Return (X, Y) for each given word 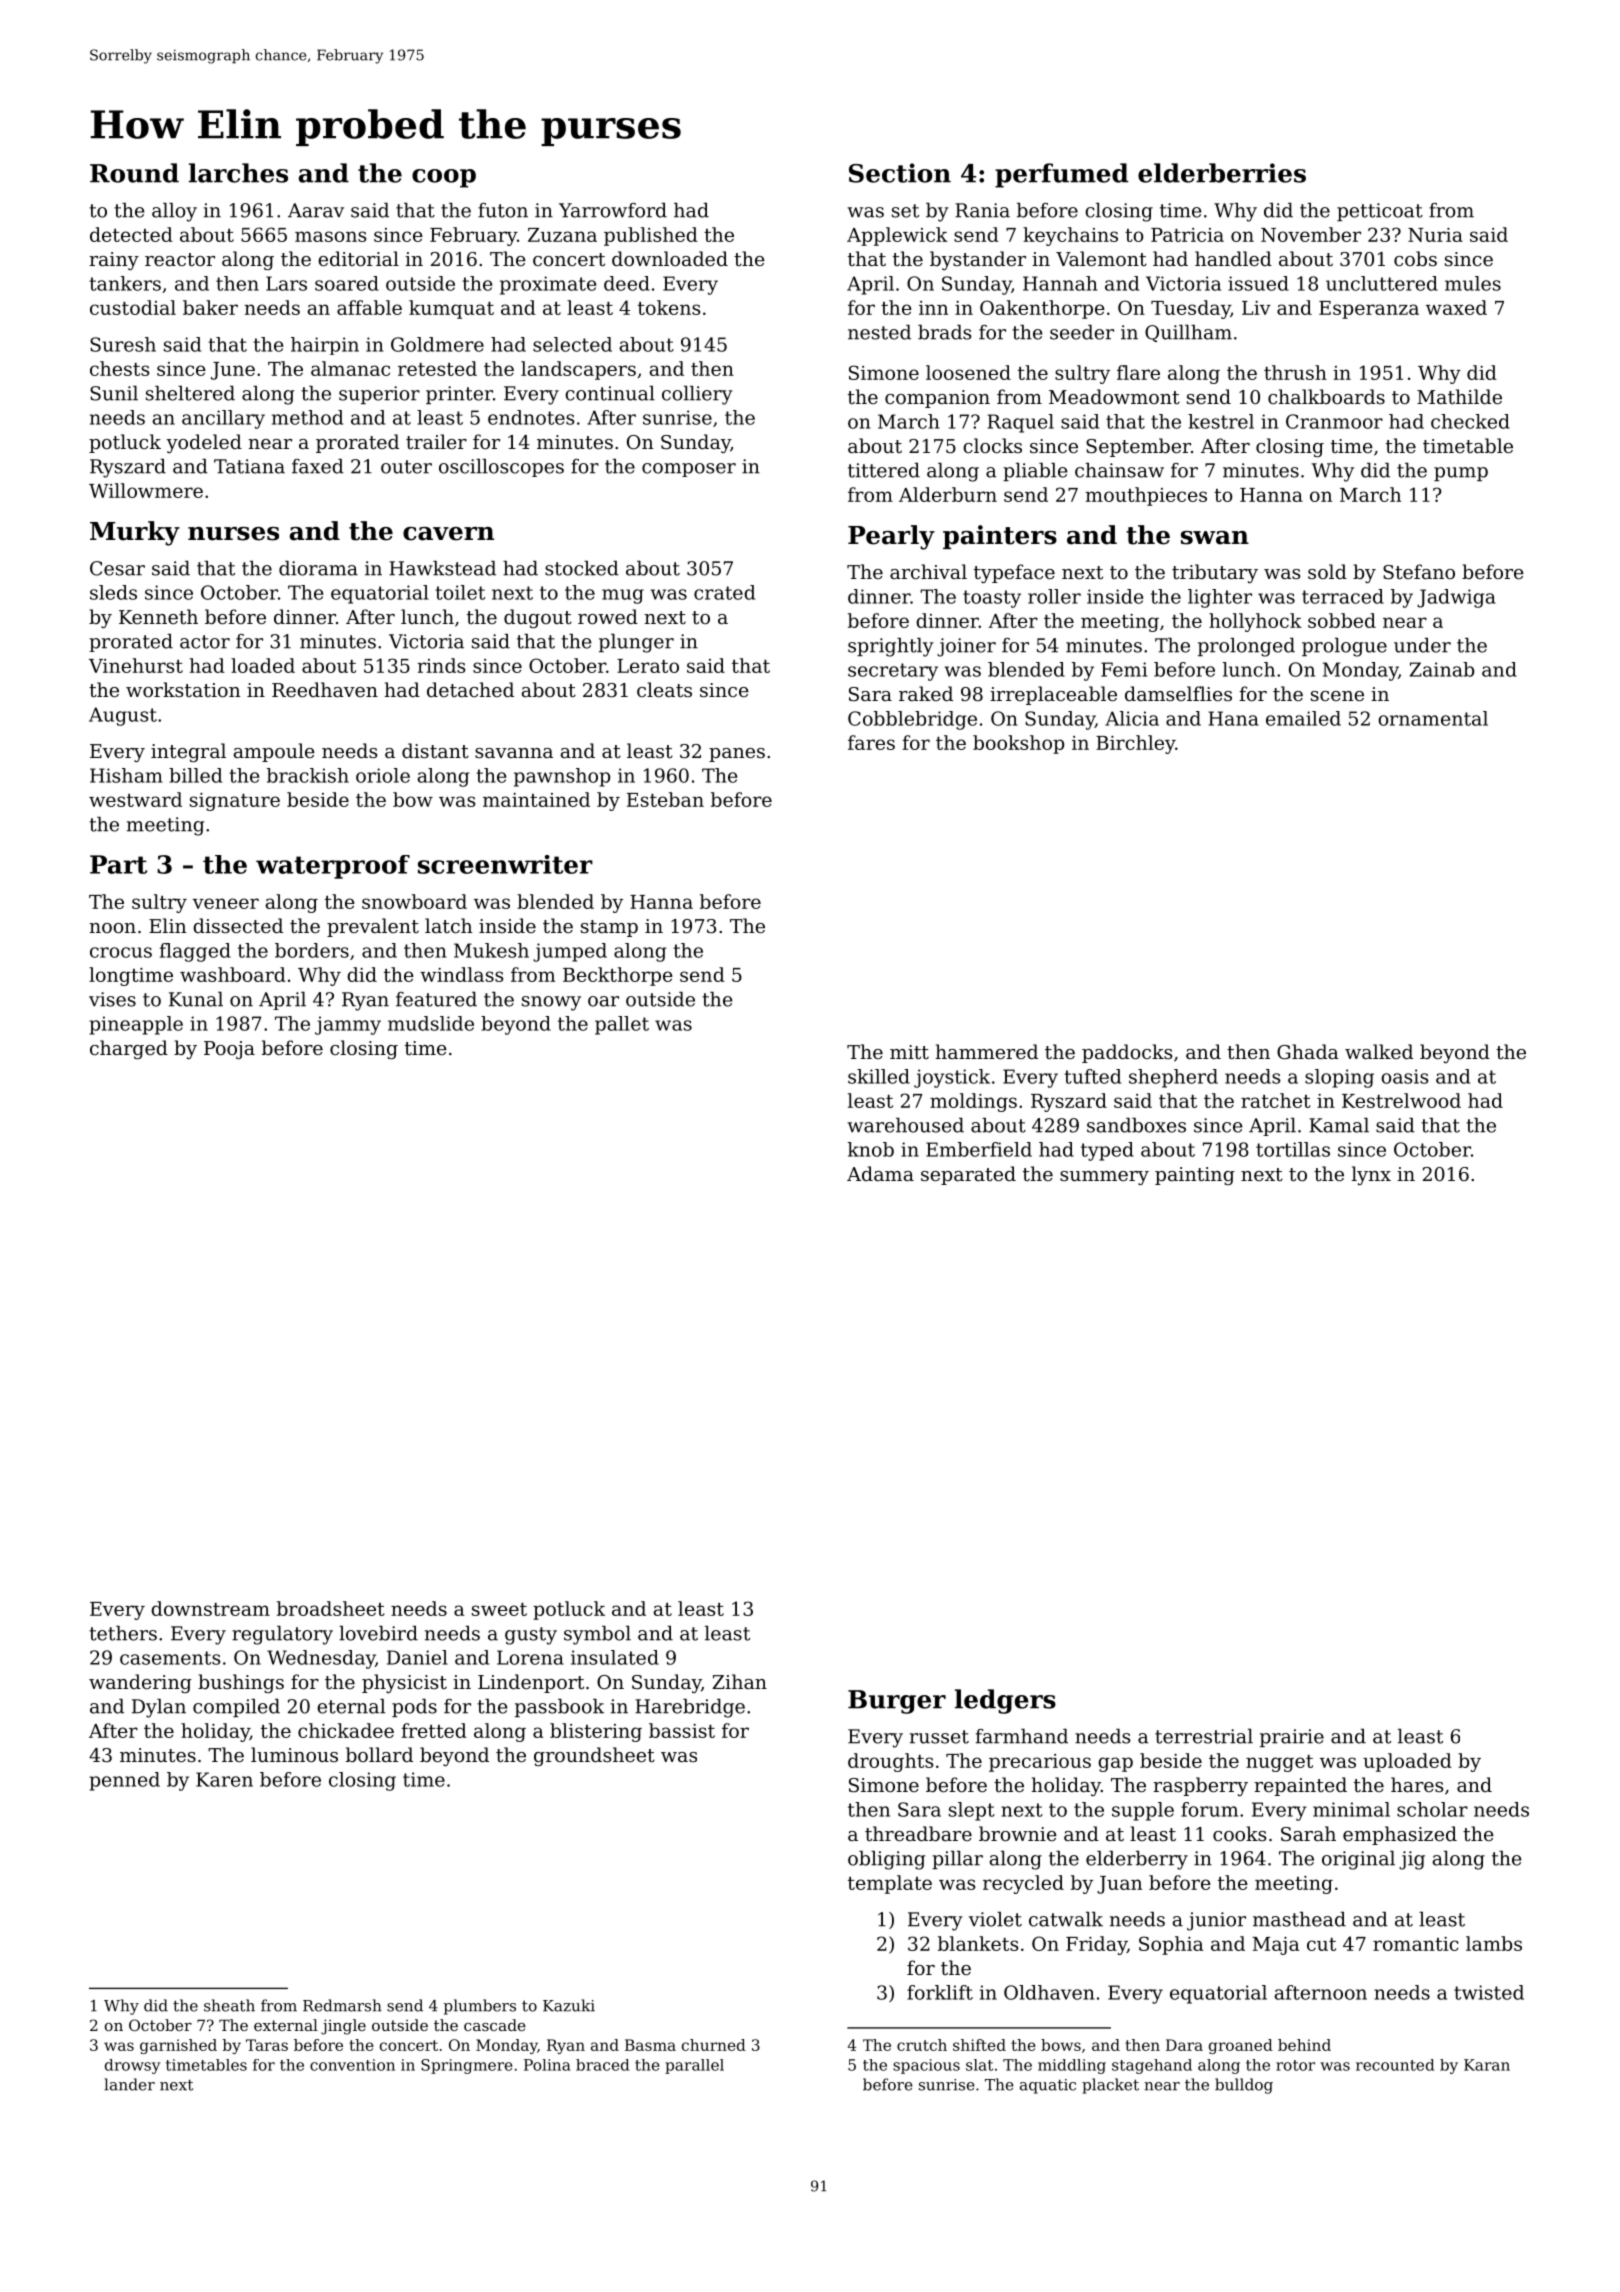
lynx (1371, 1175)
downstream (210, 1608)
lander (129, 2084)
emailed (1303, 718)
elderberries (1222, 173)
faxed (318, 466)
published (651, 236)
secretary (893, 672)
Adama (880, 1173)
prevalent (373, 927)
